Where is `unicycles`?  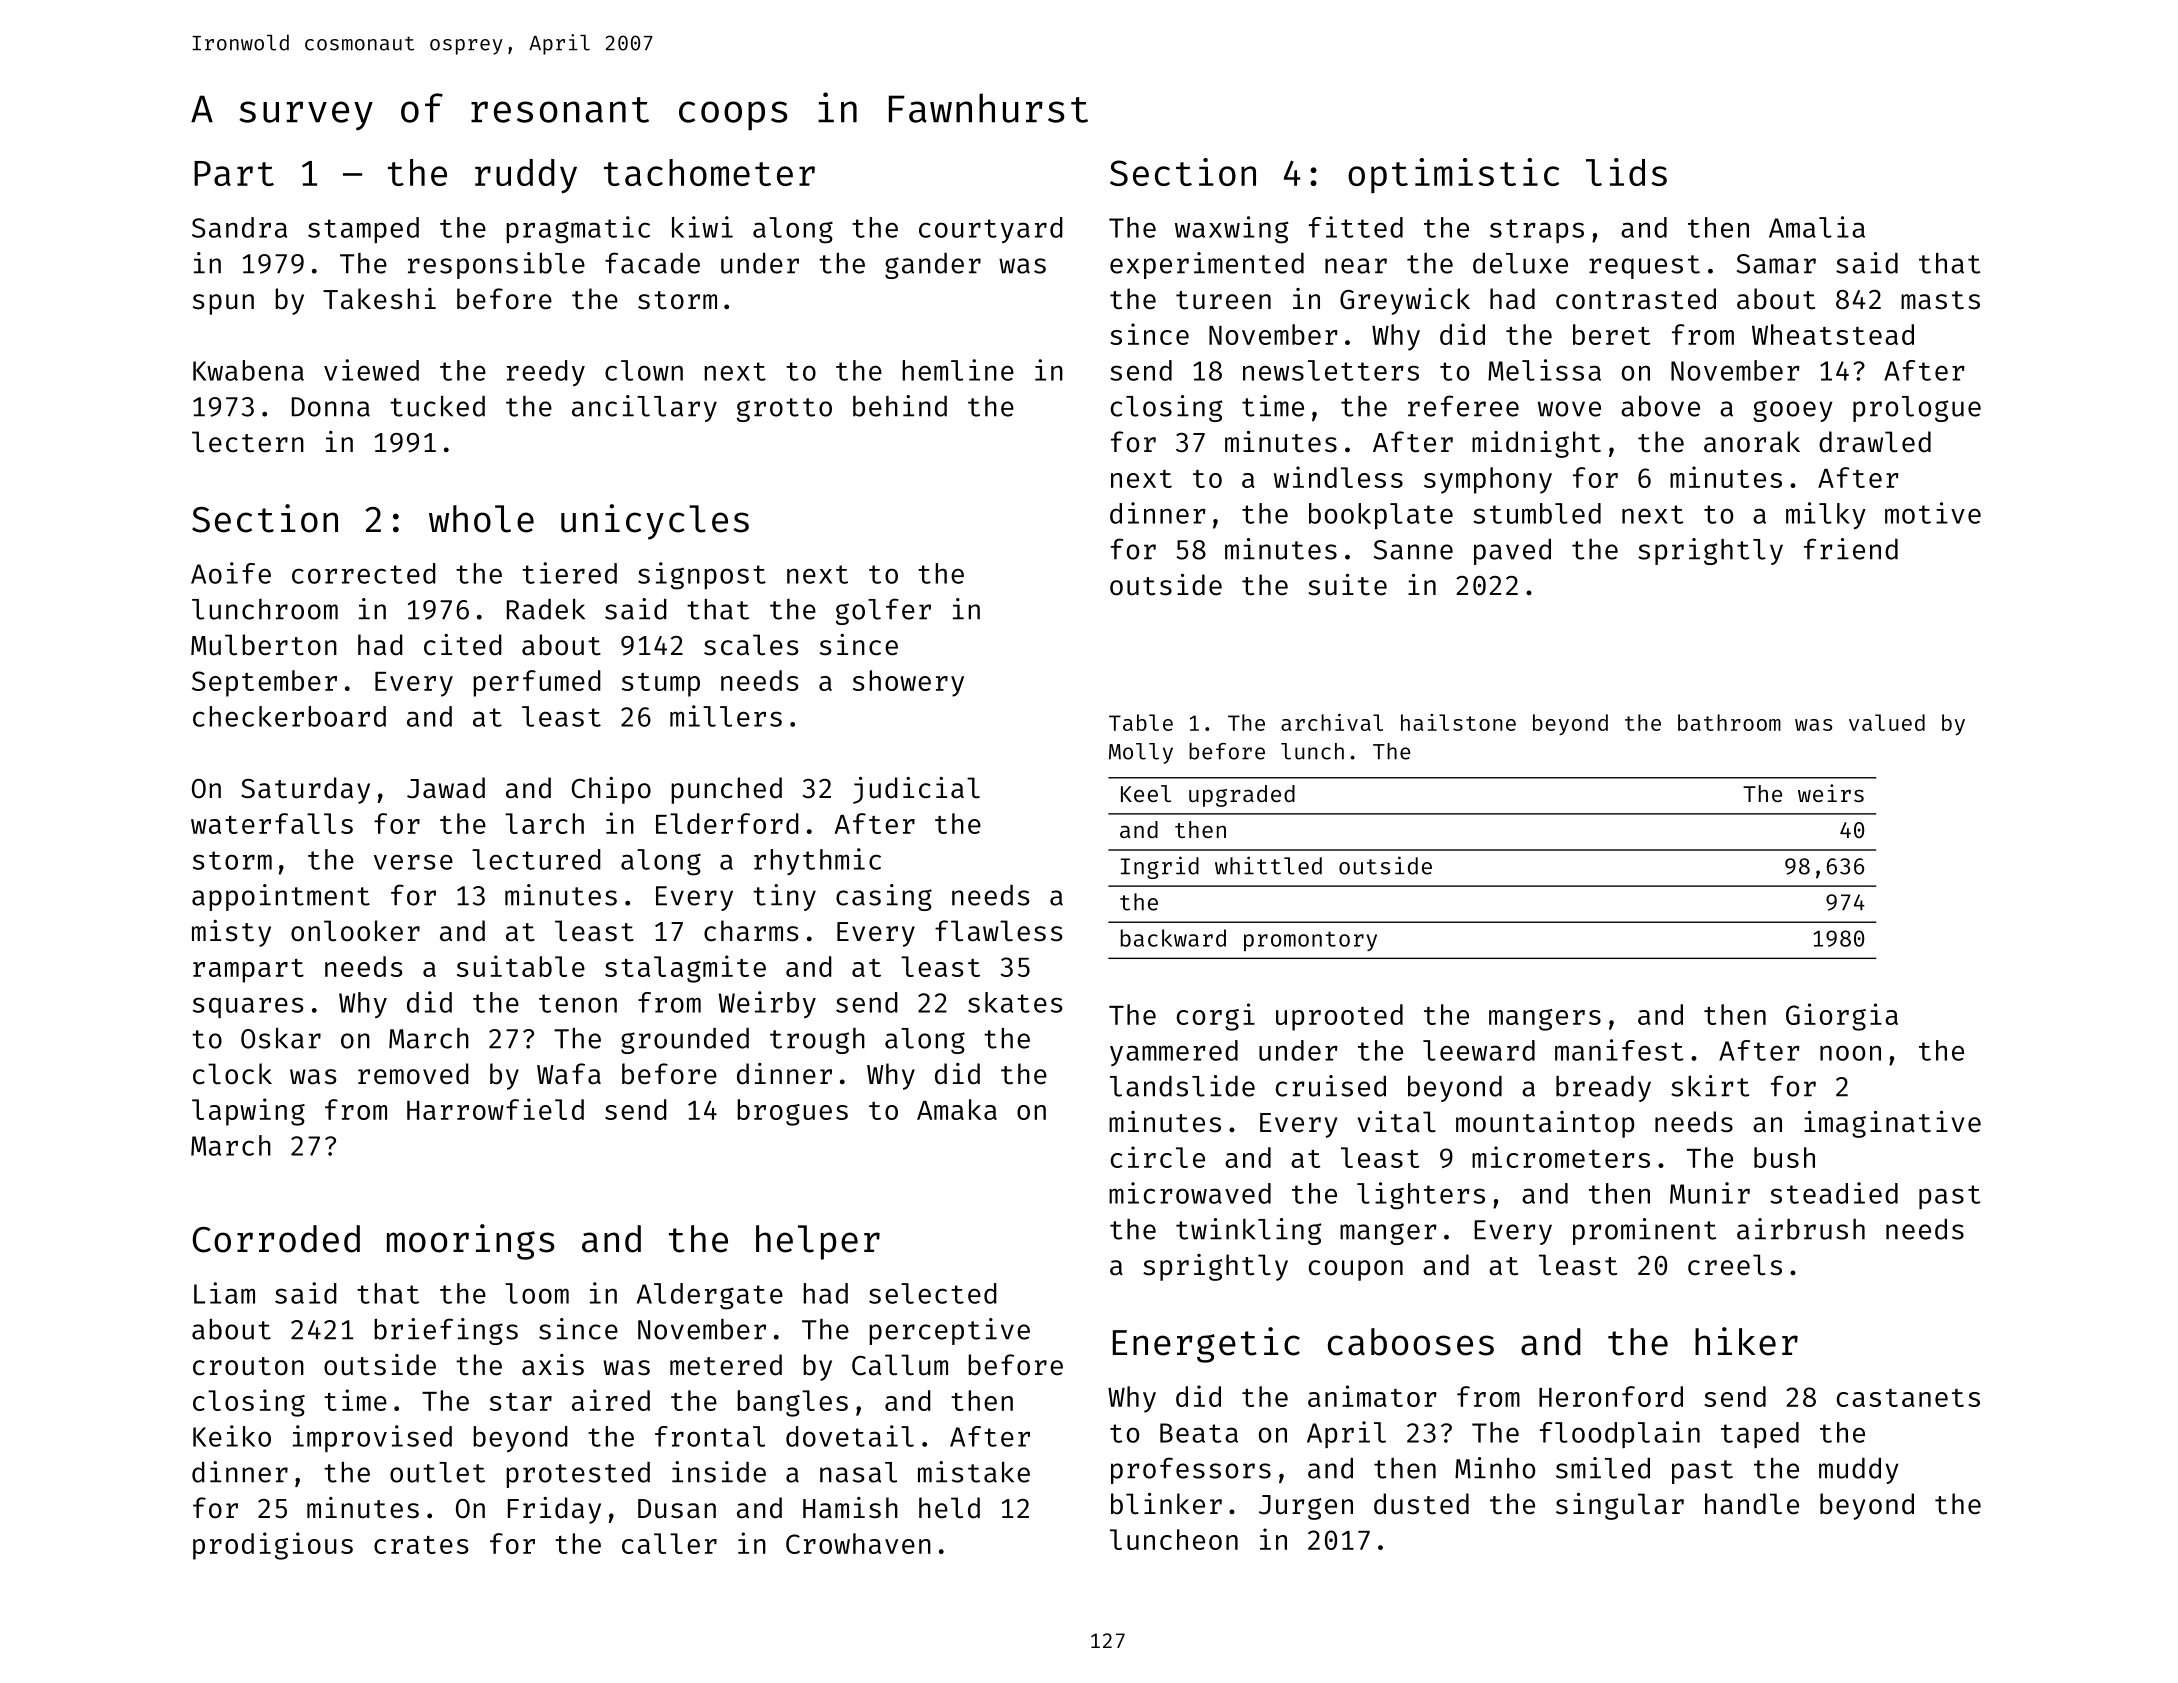 unicycles is located at coordinates (655, 522).
